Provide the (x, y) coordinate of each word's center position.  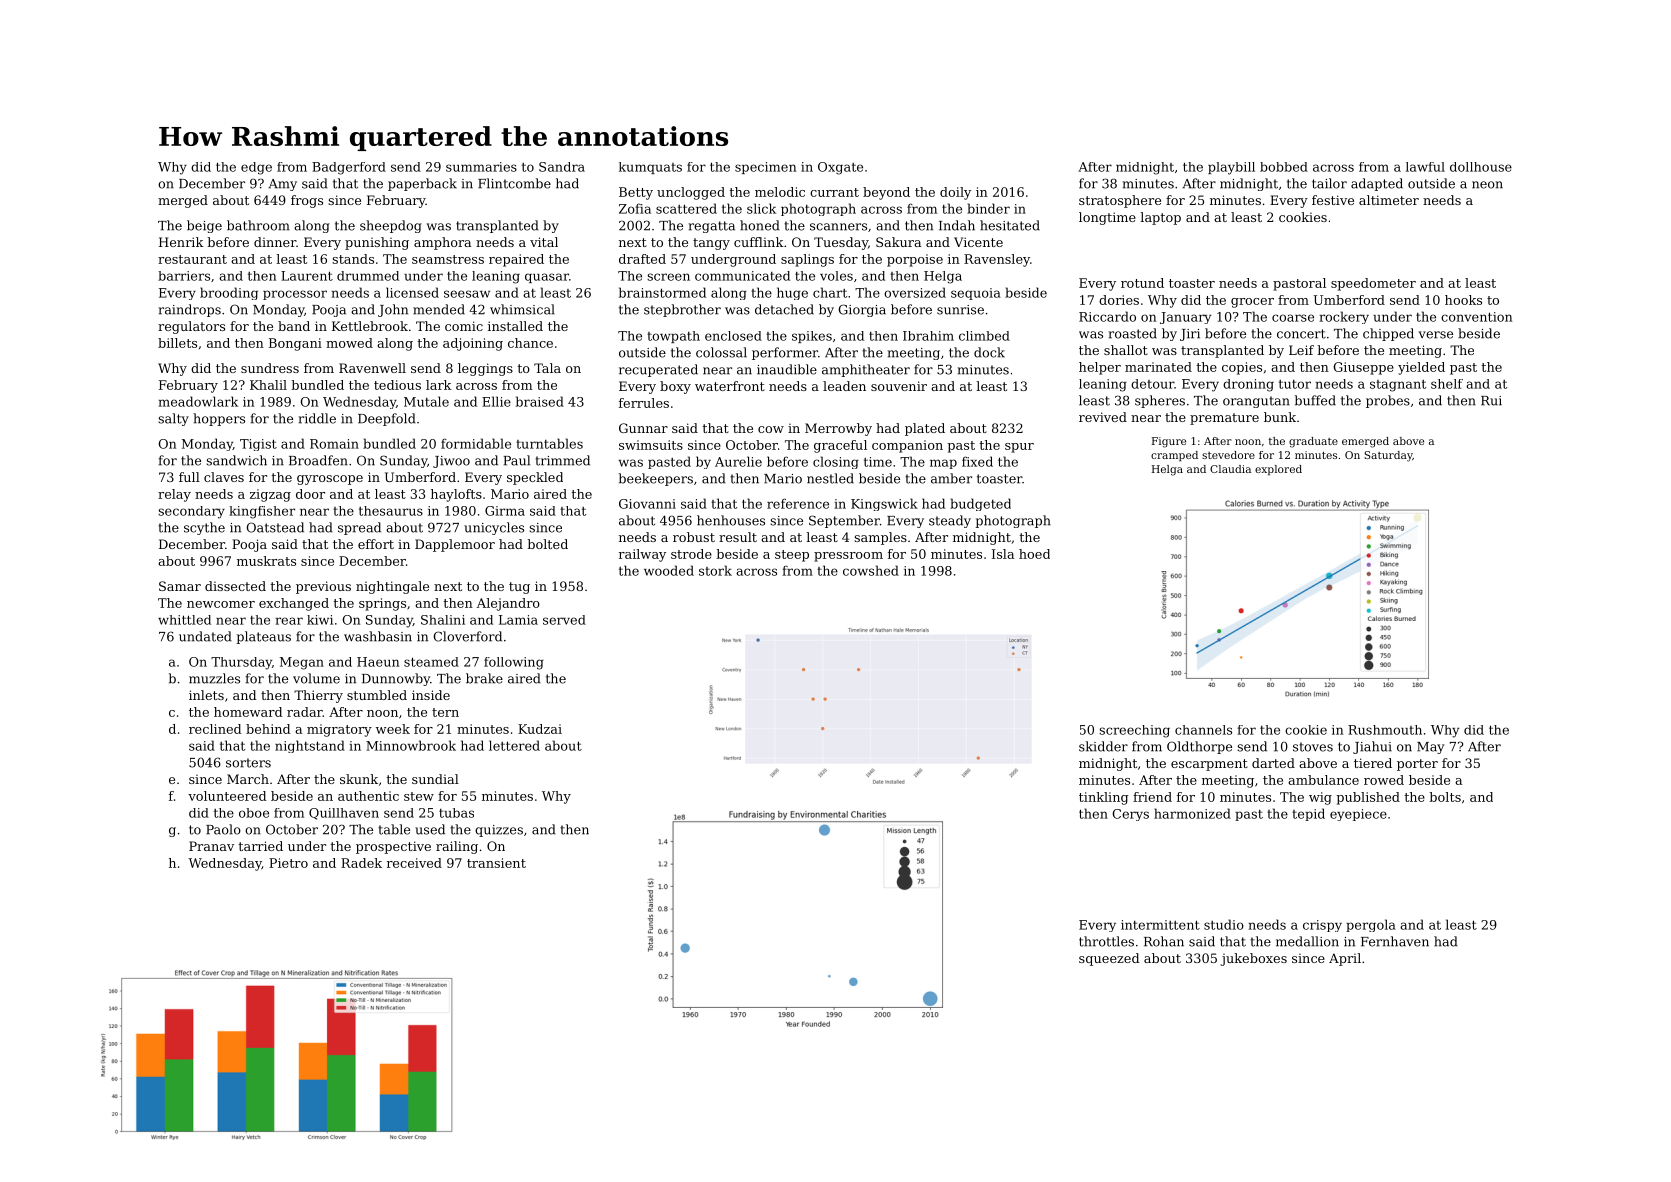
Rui (1491, 401)
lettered (514, 745)
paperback (422, 184)
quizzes (499, 831)
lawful (1425, 167)
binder (988, 208)
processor (295, 295)
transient (496, 863)
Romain (334, 444)
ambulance (1323, 780)
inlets (206, 695)
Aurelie (738, 461)
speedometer (1373, 284)
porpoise (915, 260)
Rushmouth (1385, 730)
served (564, 620)
